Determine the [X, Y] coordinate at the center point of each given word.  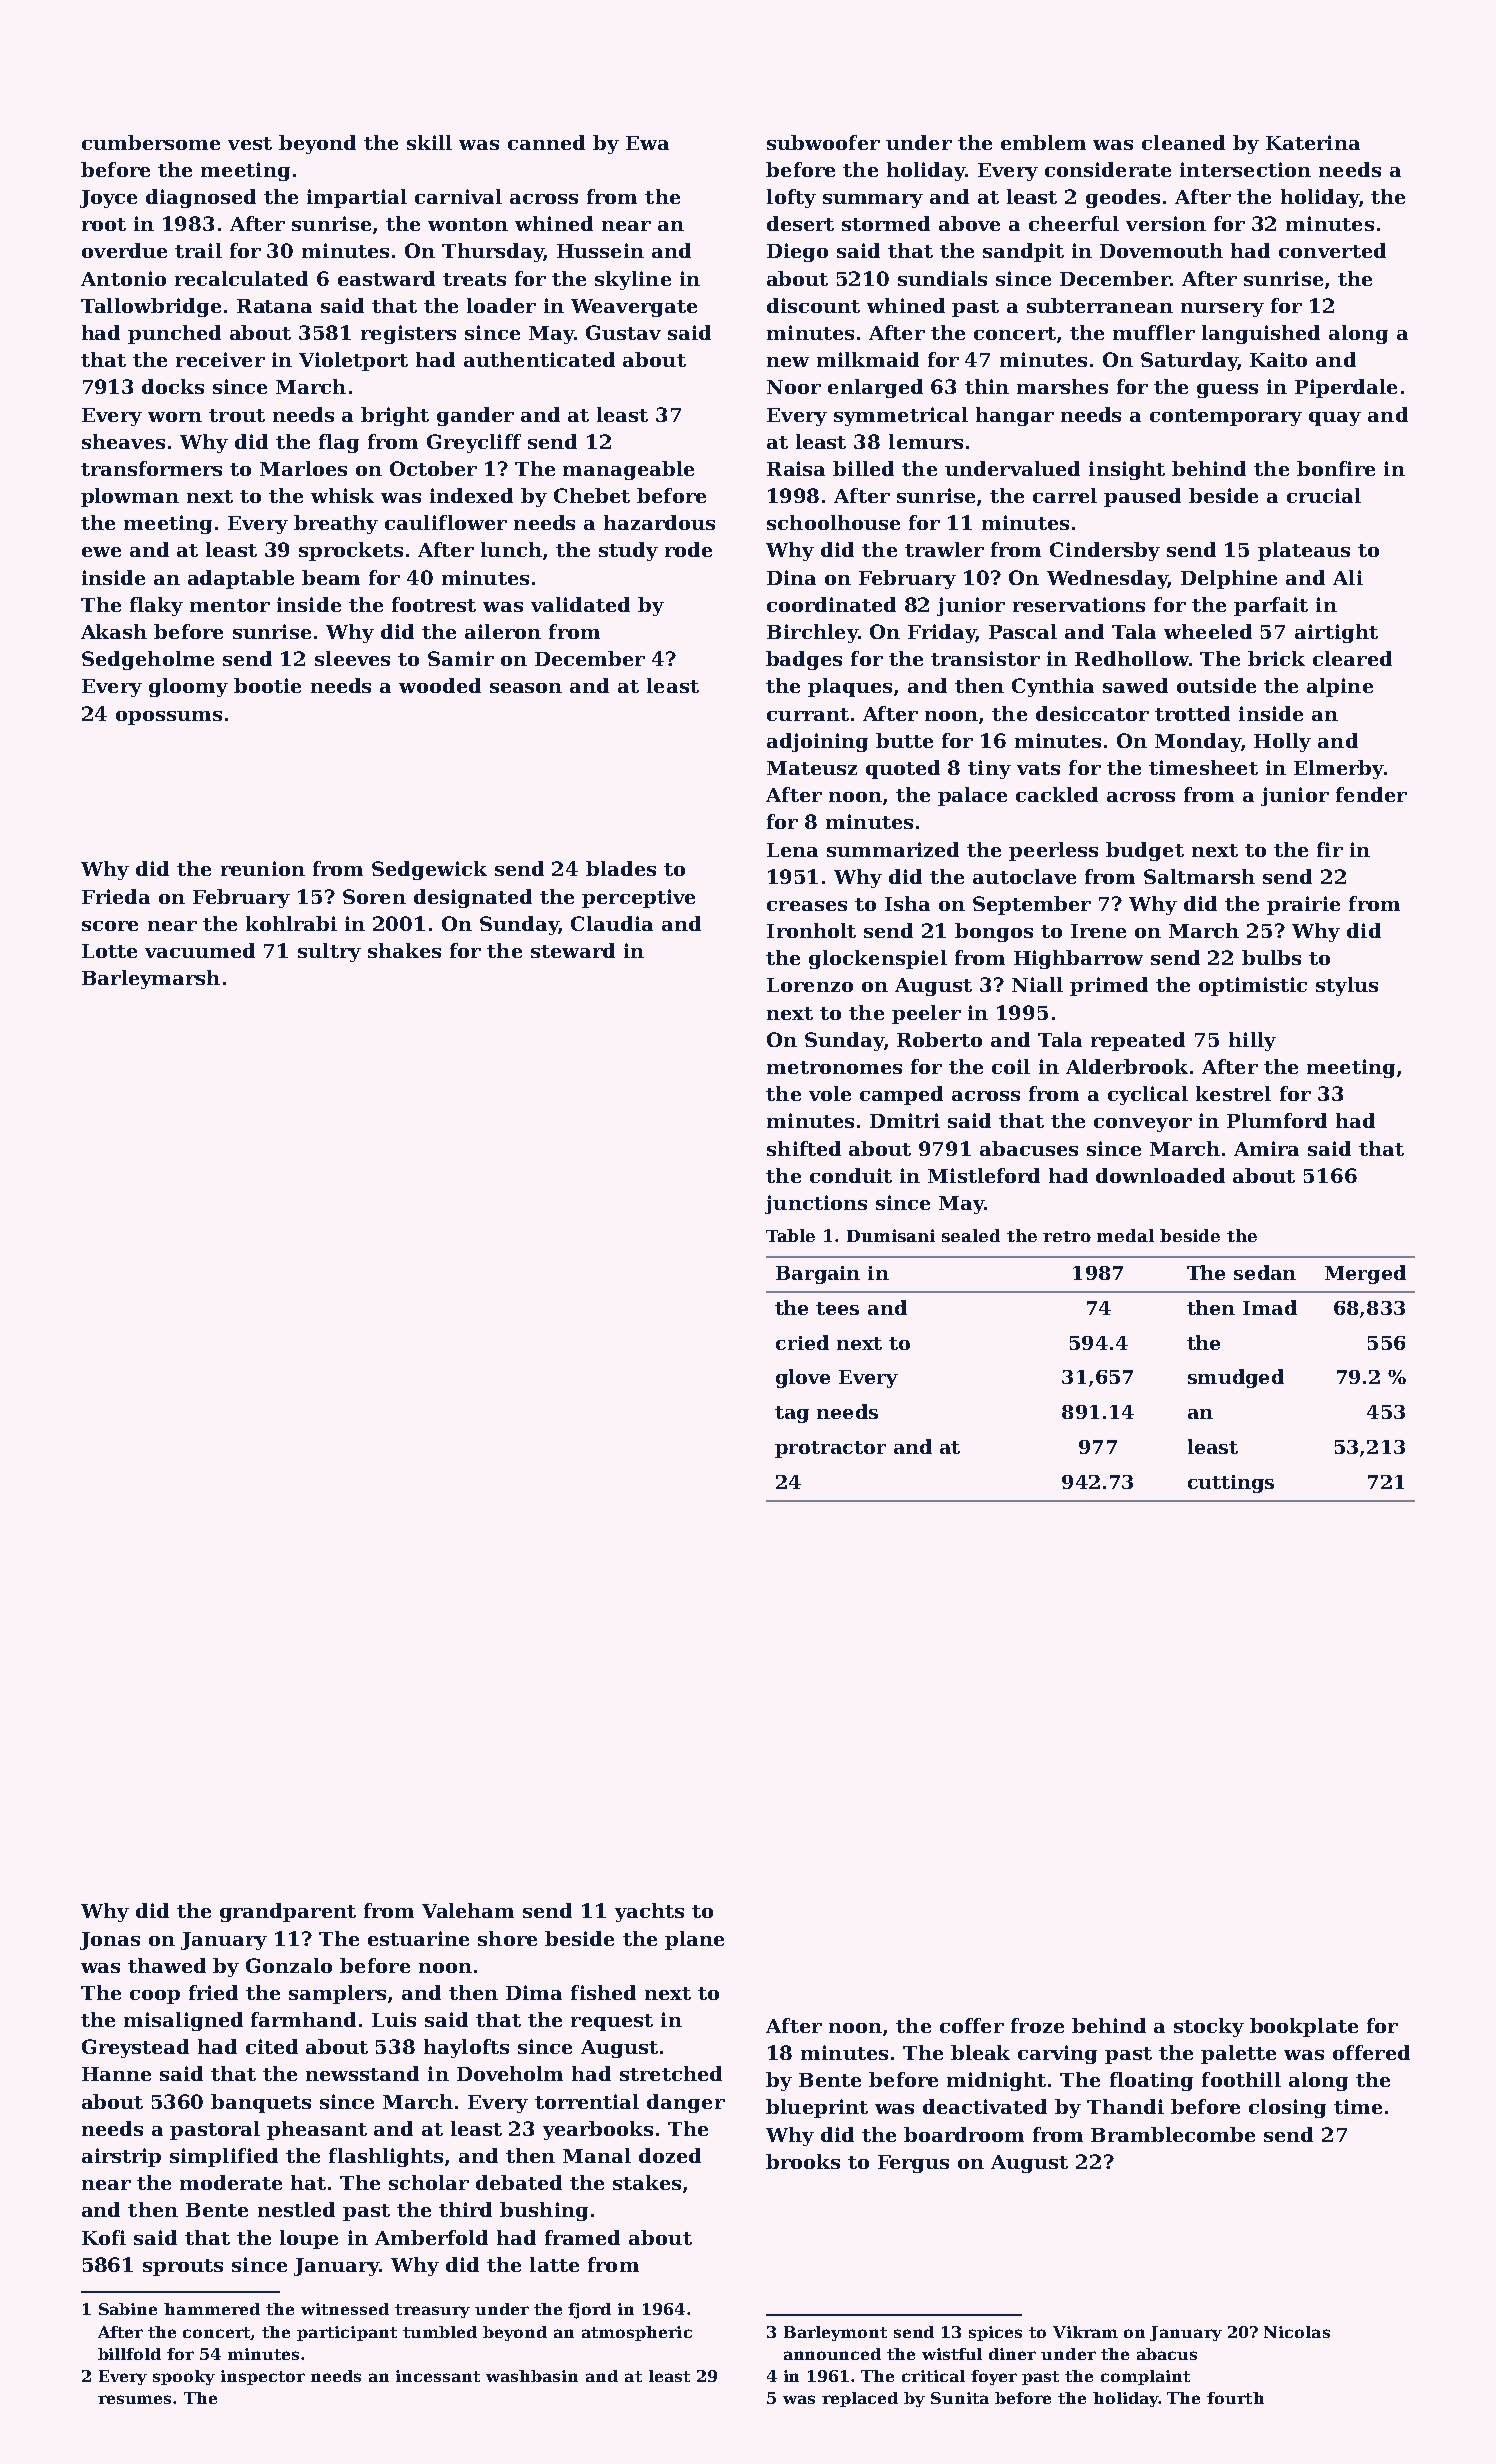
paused [1142, 497]
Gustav [623, 332]
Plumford [1277, 1120]
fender [1371, 794]
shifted [804, 1148]
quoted [903, 769]
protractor [830, 1449]
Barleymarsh [151, 979]
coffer [972, 2025]
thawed [167, 1965]
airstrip [121, 2157]
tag [792, 1414]
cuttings [1231, 1484]
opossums [169, 718]
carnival [458, 196]
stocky [1209, 2027]
